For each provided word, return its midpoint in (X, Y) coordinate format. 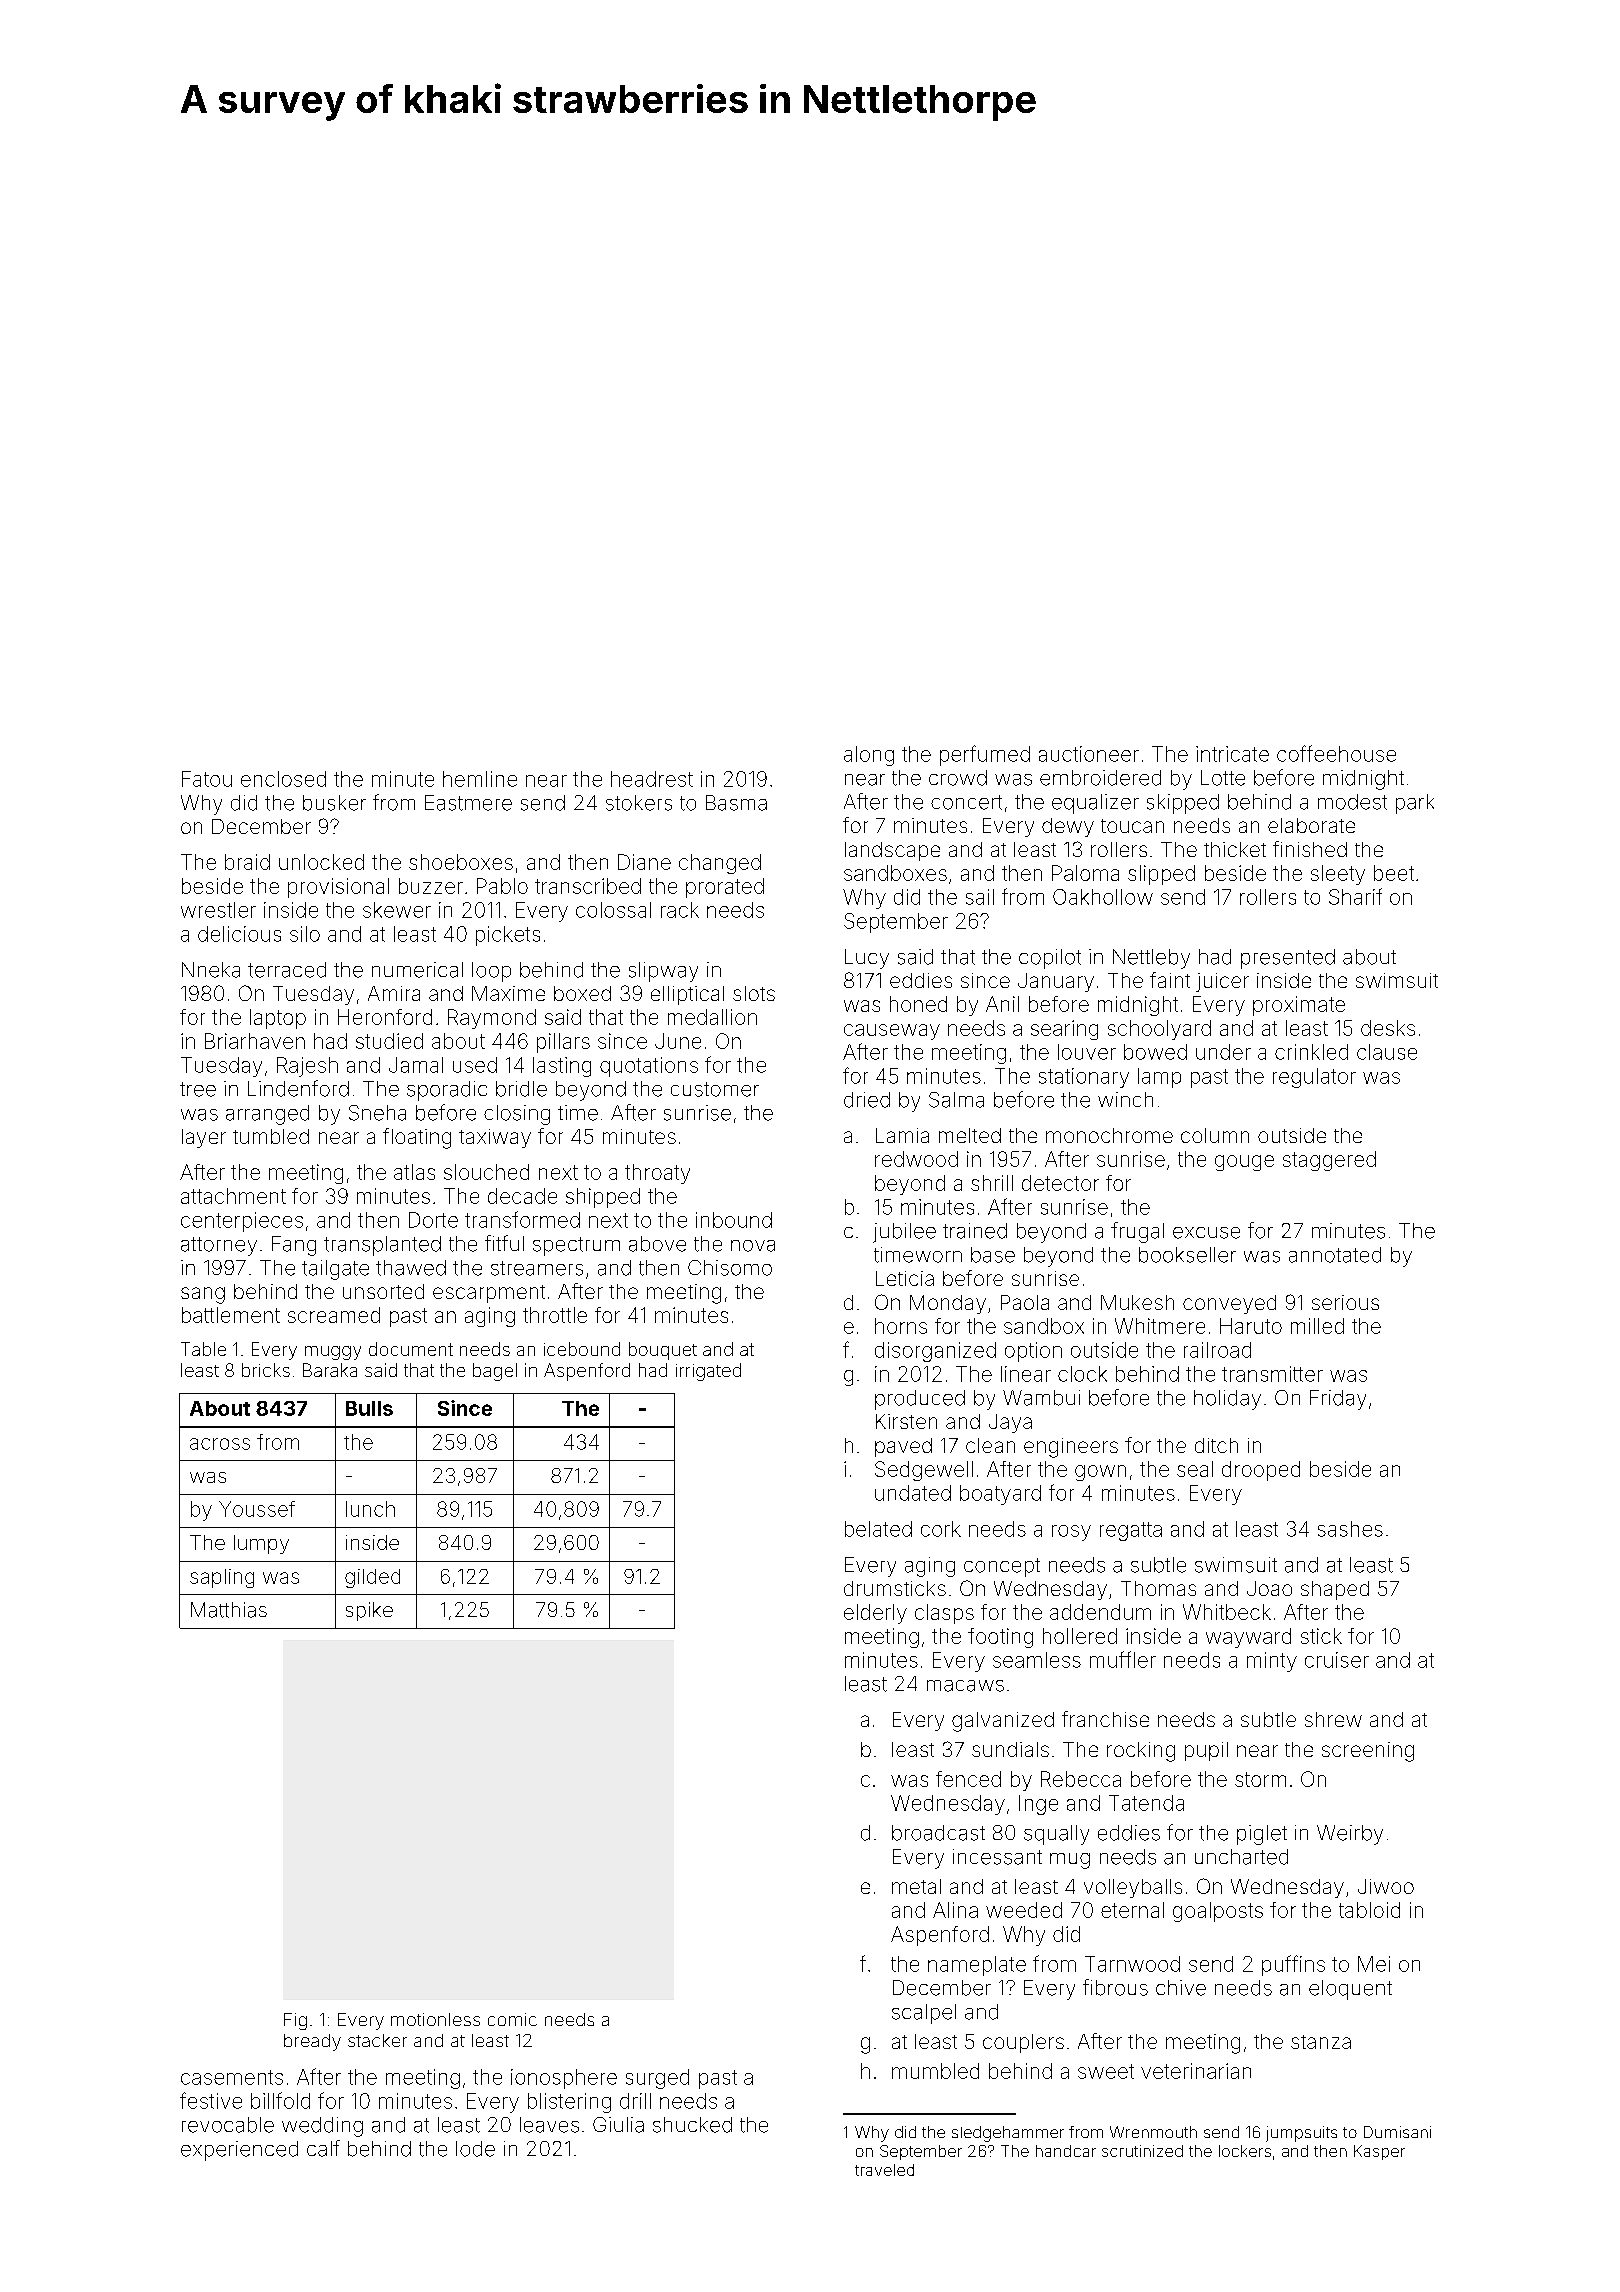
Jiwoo (1386, 1886)
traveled (884, 2170)
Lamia (902, 1135)
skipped (1183, 804)
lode (475, 2149)
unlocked (321, 862)
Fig (295, 2021)
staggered (1329, 1161)
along (869, 756)
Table (203, 1349)
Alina (955, 1910)
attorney (219, 1246)
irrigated (708, 1372)
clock (1082, 1374)
